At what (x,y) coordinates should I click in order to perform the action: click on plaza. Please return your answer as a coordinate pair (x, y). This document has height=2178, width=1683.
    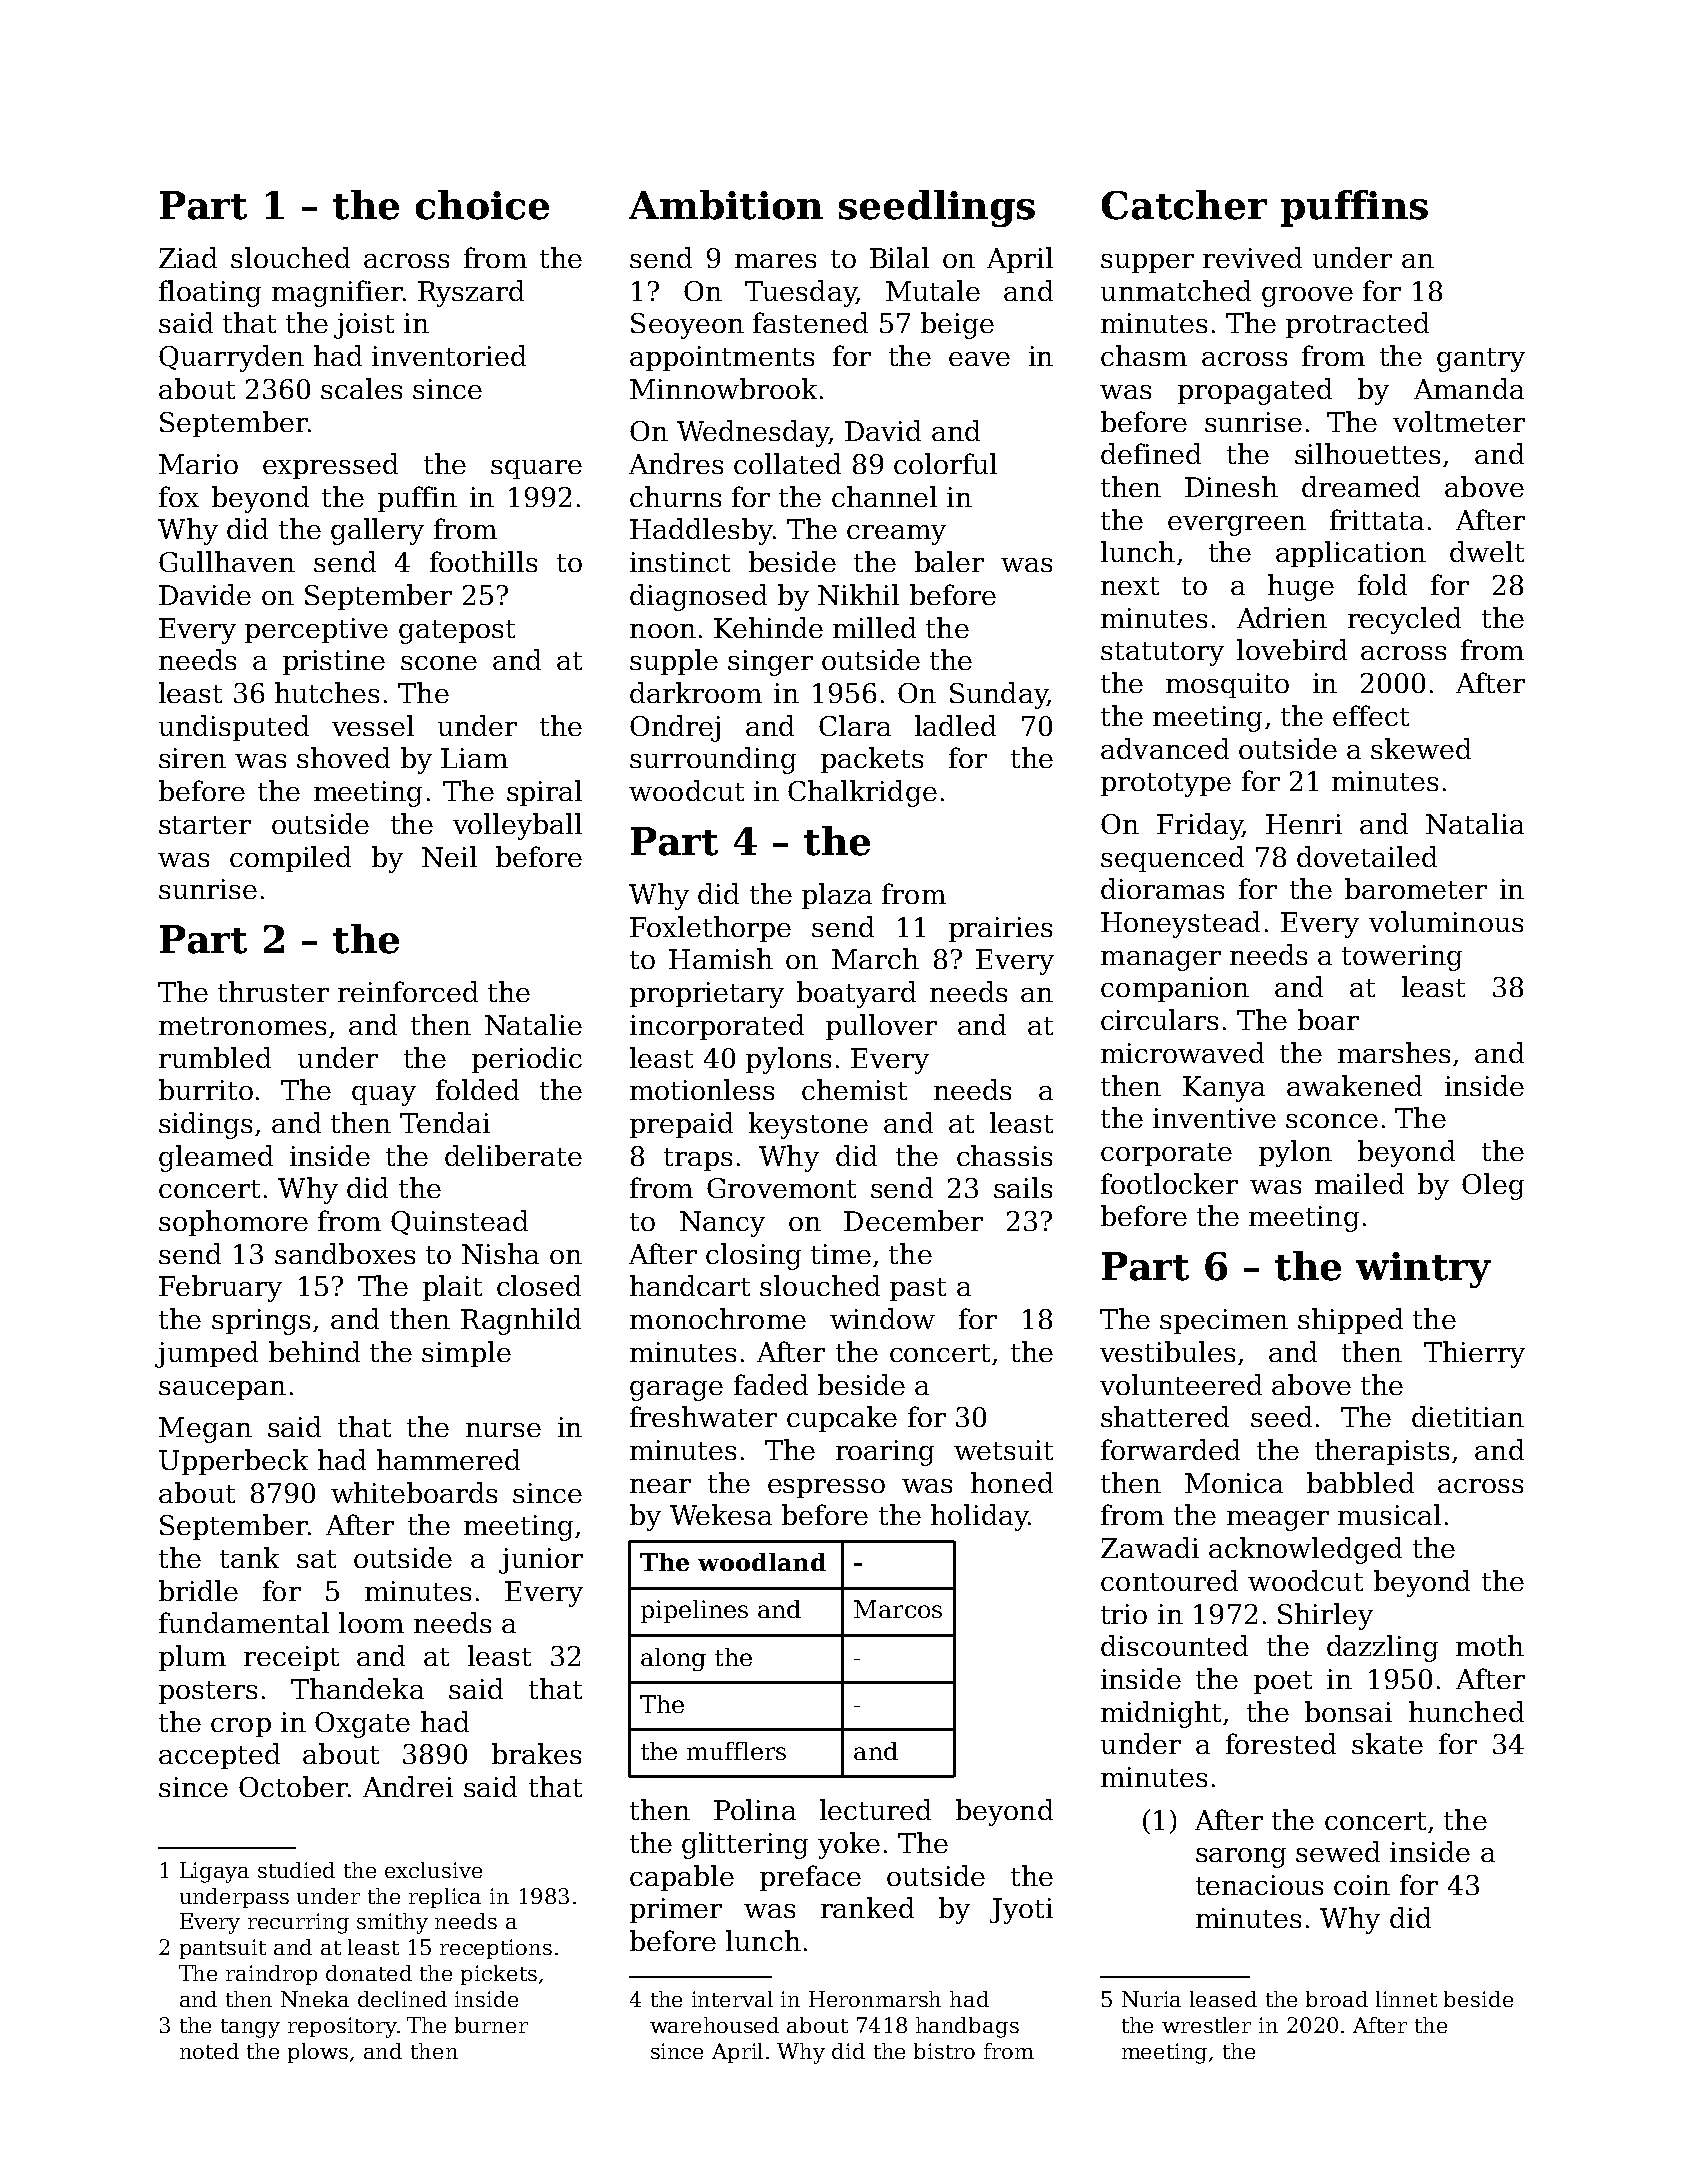
    Looking at the image, I should click on (837, 896).
